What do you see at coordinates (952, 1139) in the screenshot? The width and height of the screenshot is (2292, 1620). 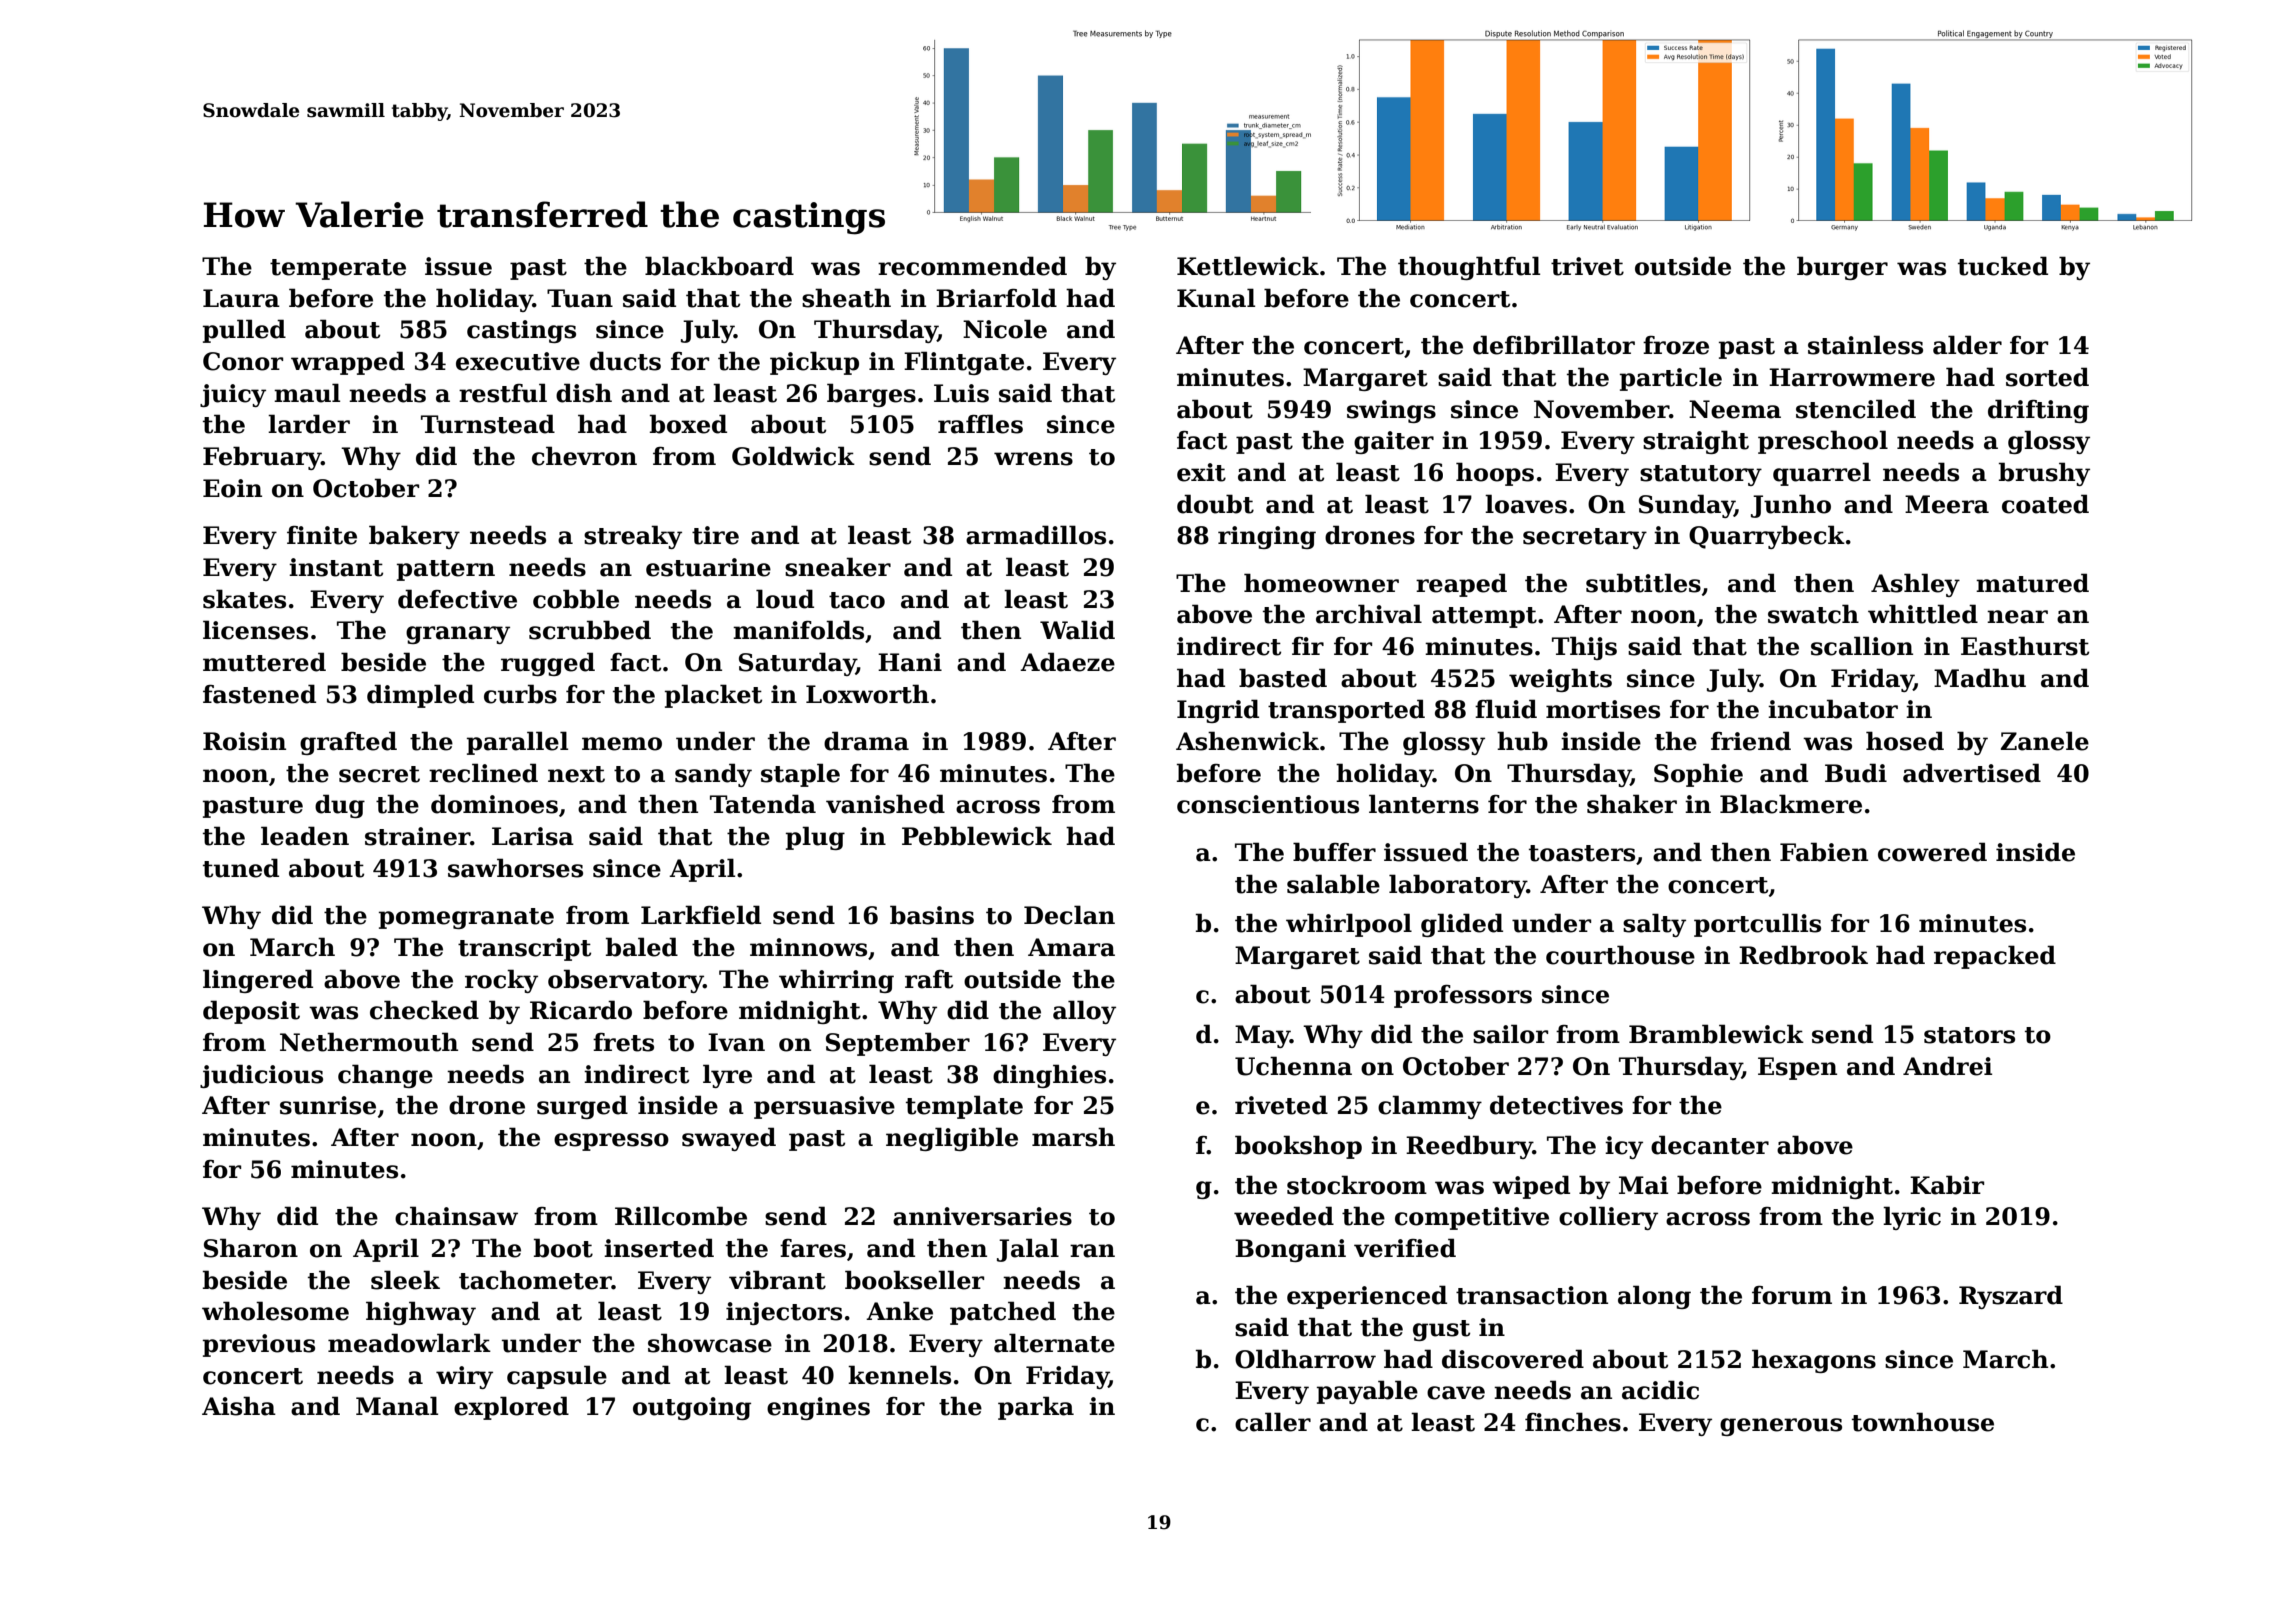 I see `negligible` at bounding box center [952, 1139].
